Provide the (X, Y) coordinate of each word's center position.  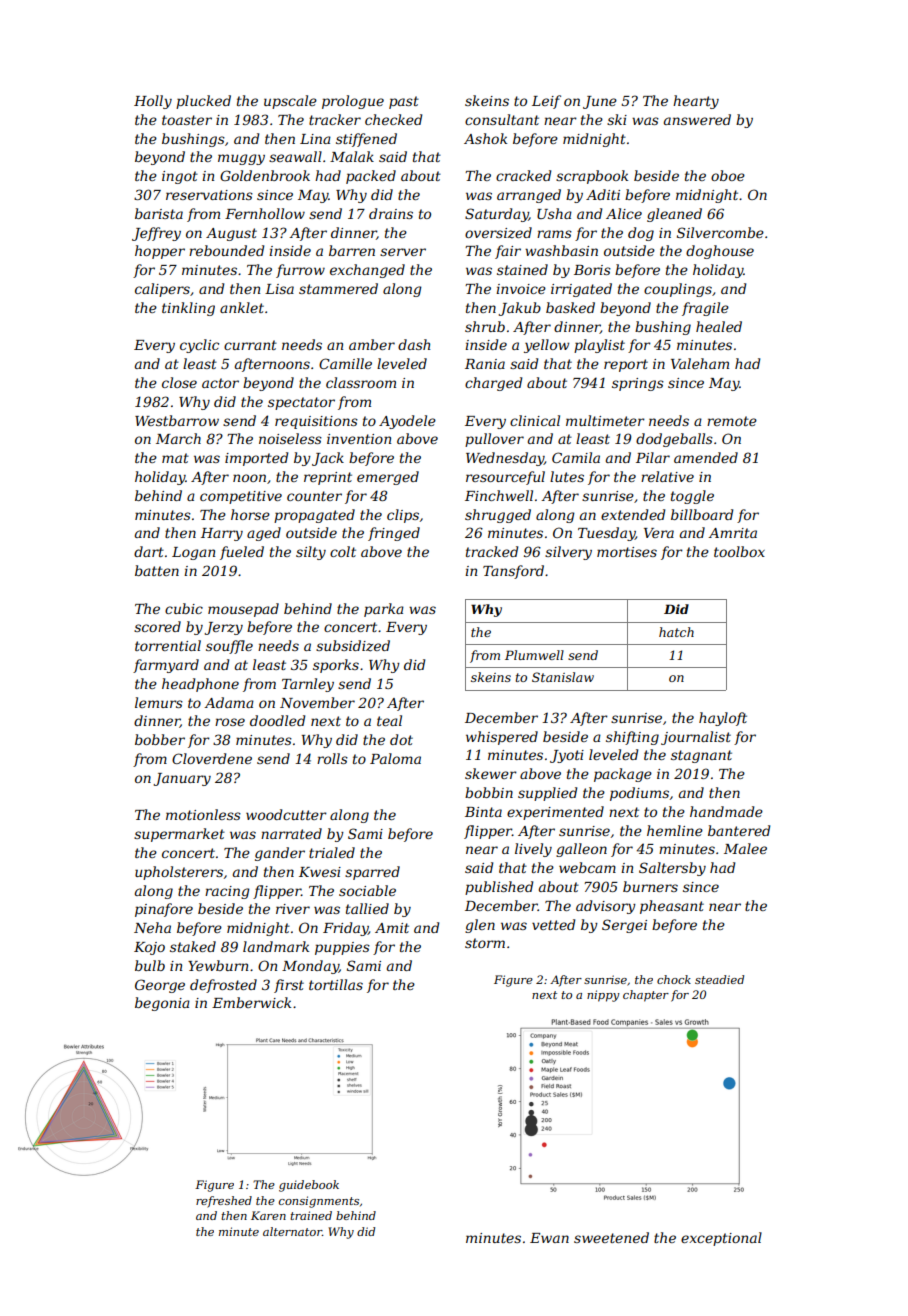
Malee (745, 848)
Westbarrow (177, 420)
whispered (502, 738)
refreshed (224, 1202)
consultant (502, 119)
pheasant (672, 907)
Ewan (549, 1238)
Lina (315, 139)
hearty (696, 102)
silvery (568, 553)
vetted (553, 924)
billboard (702, 514)
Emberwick (251, 1002)
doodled (277, 720)
